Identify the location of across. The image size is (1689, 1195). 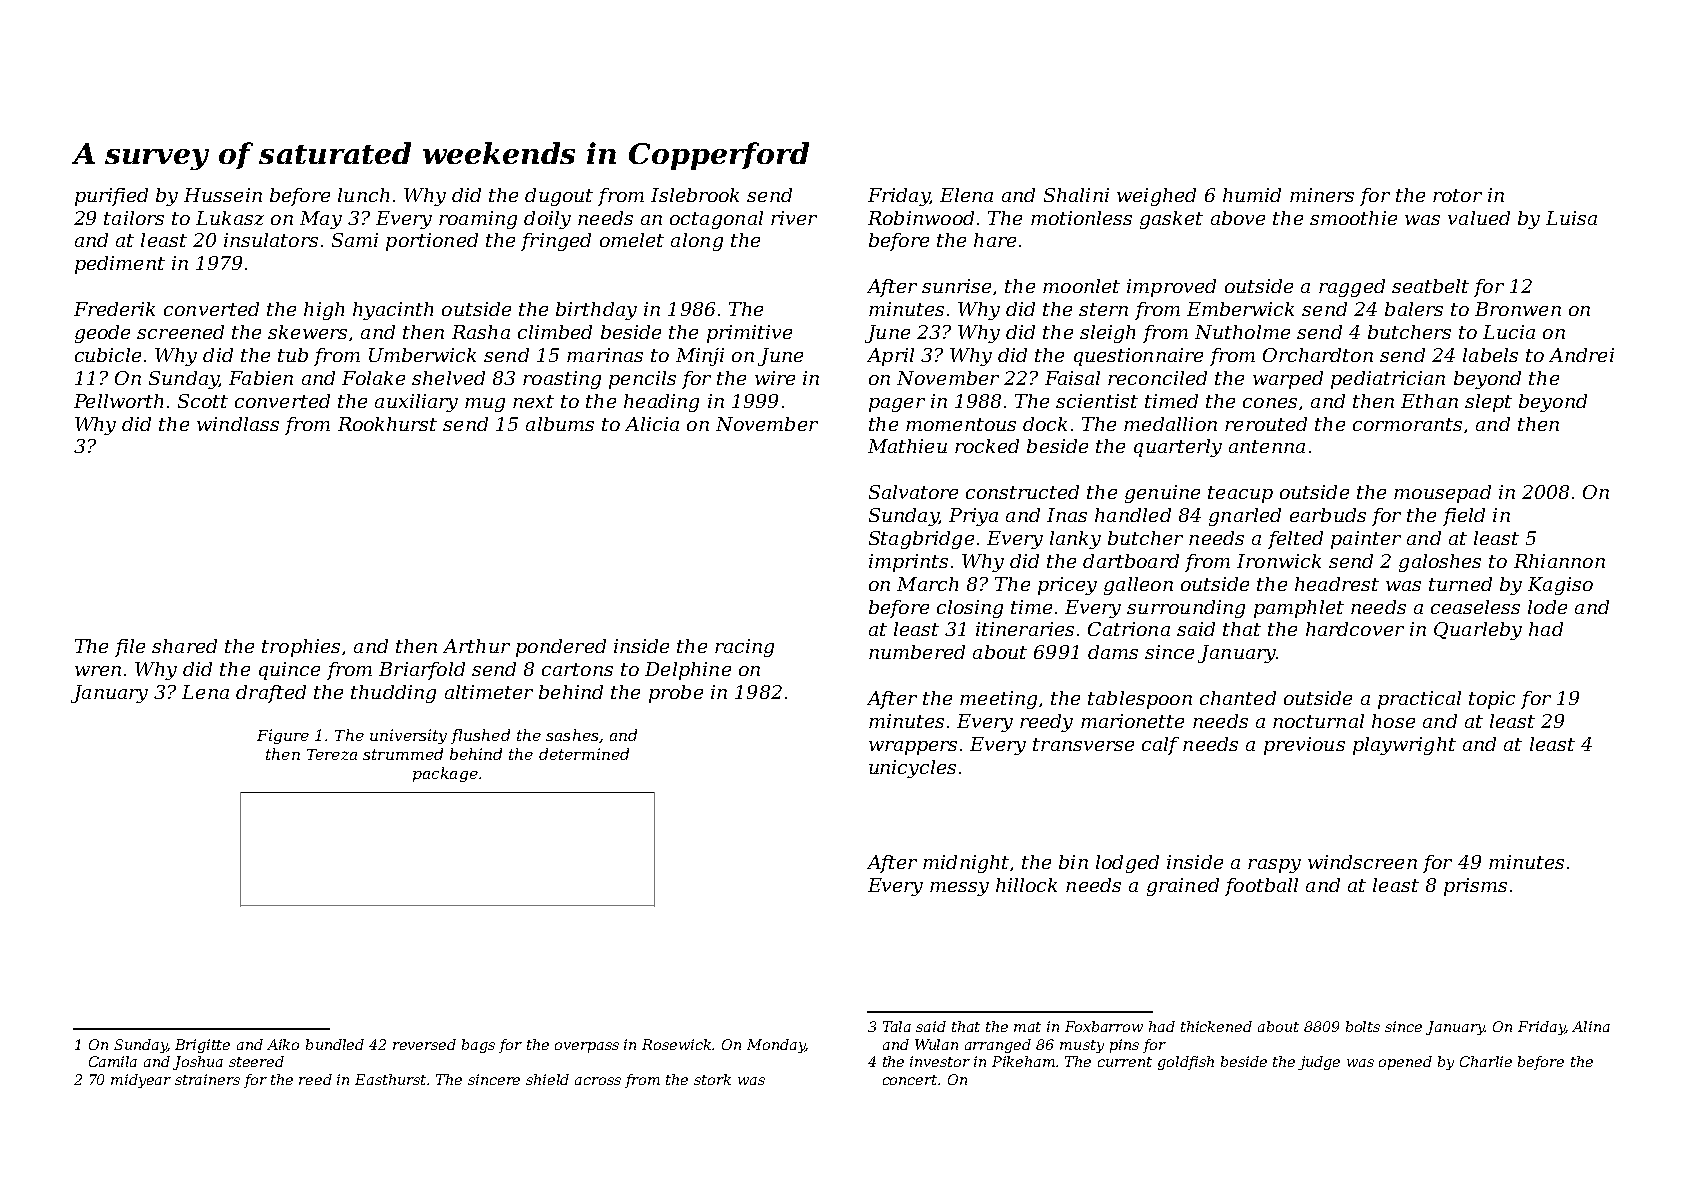
(598, 1081).
